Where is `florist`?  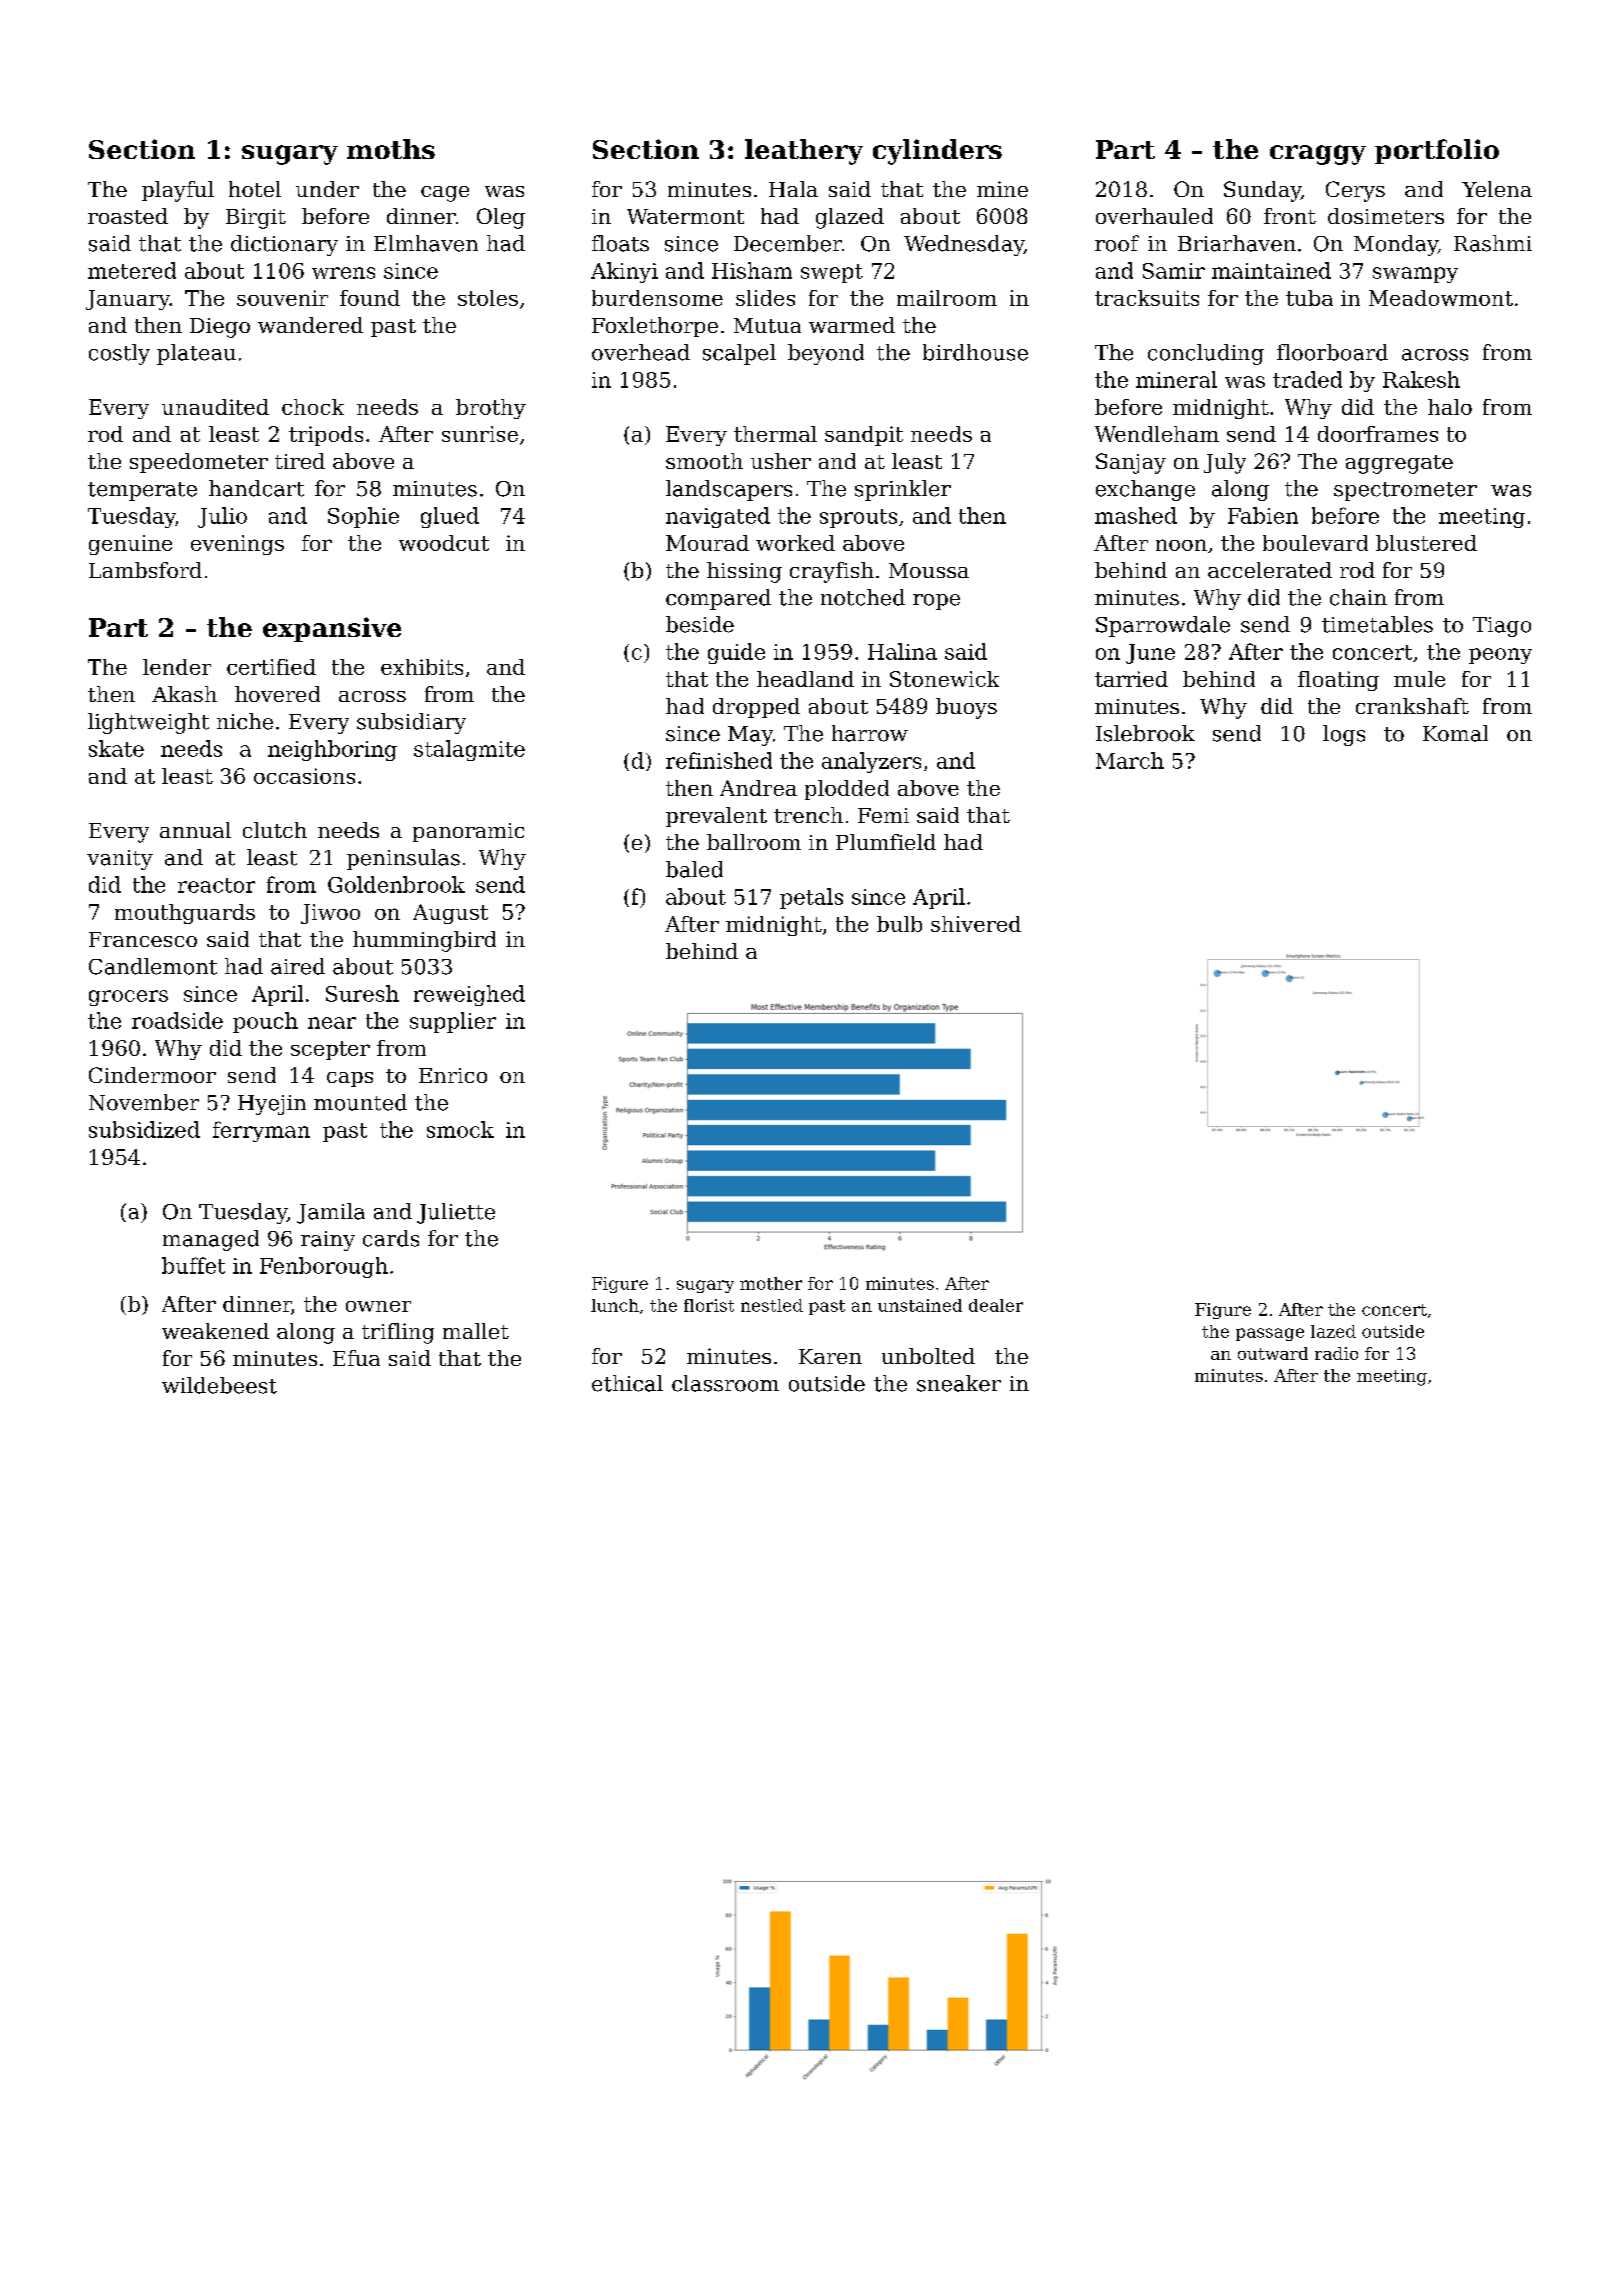 florist is located at coordinates (709, 1305).
